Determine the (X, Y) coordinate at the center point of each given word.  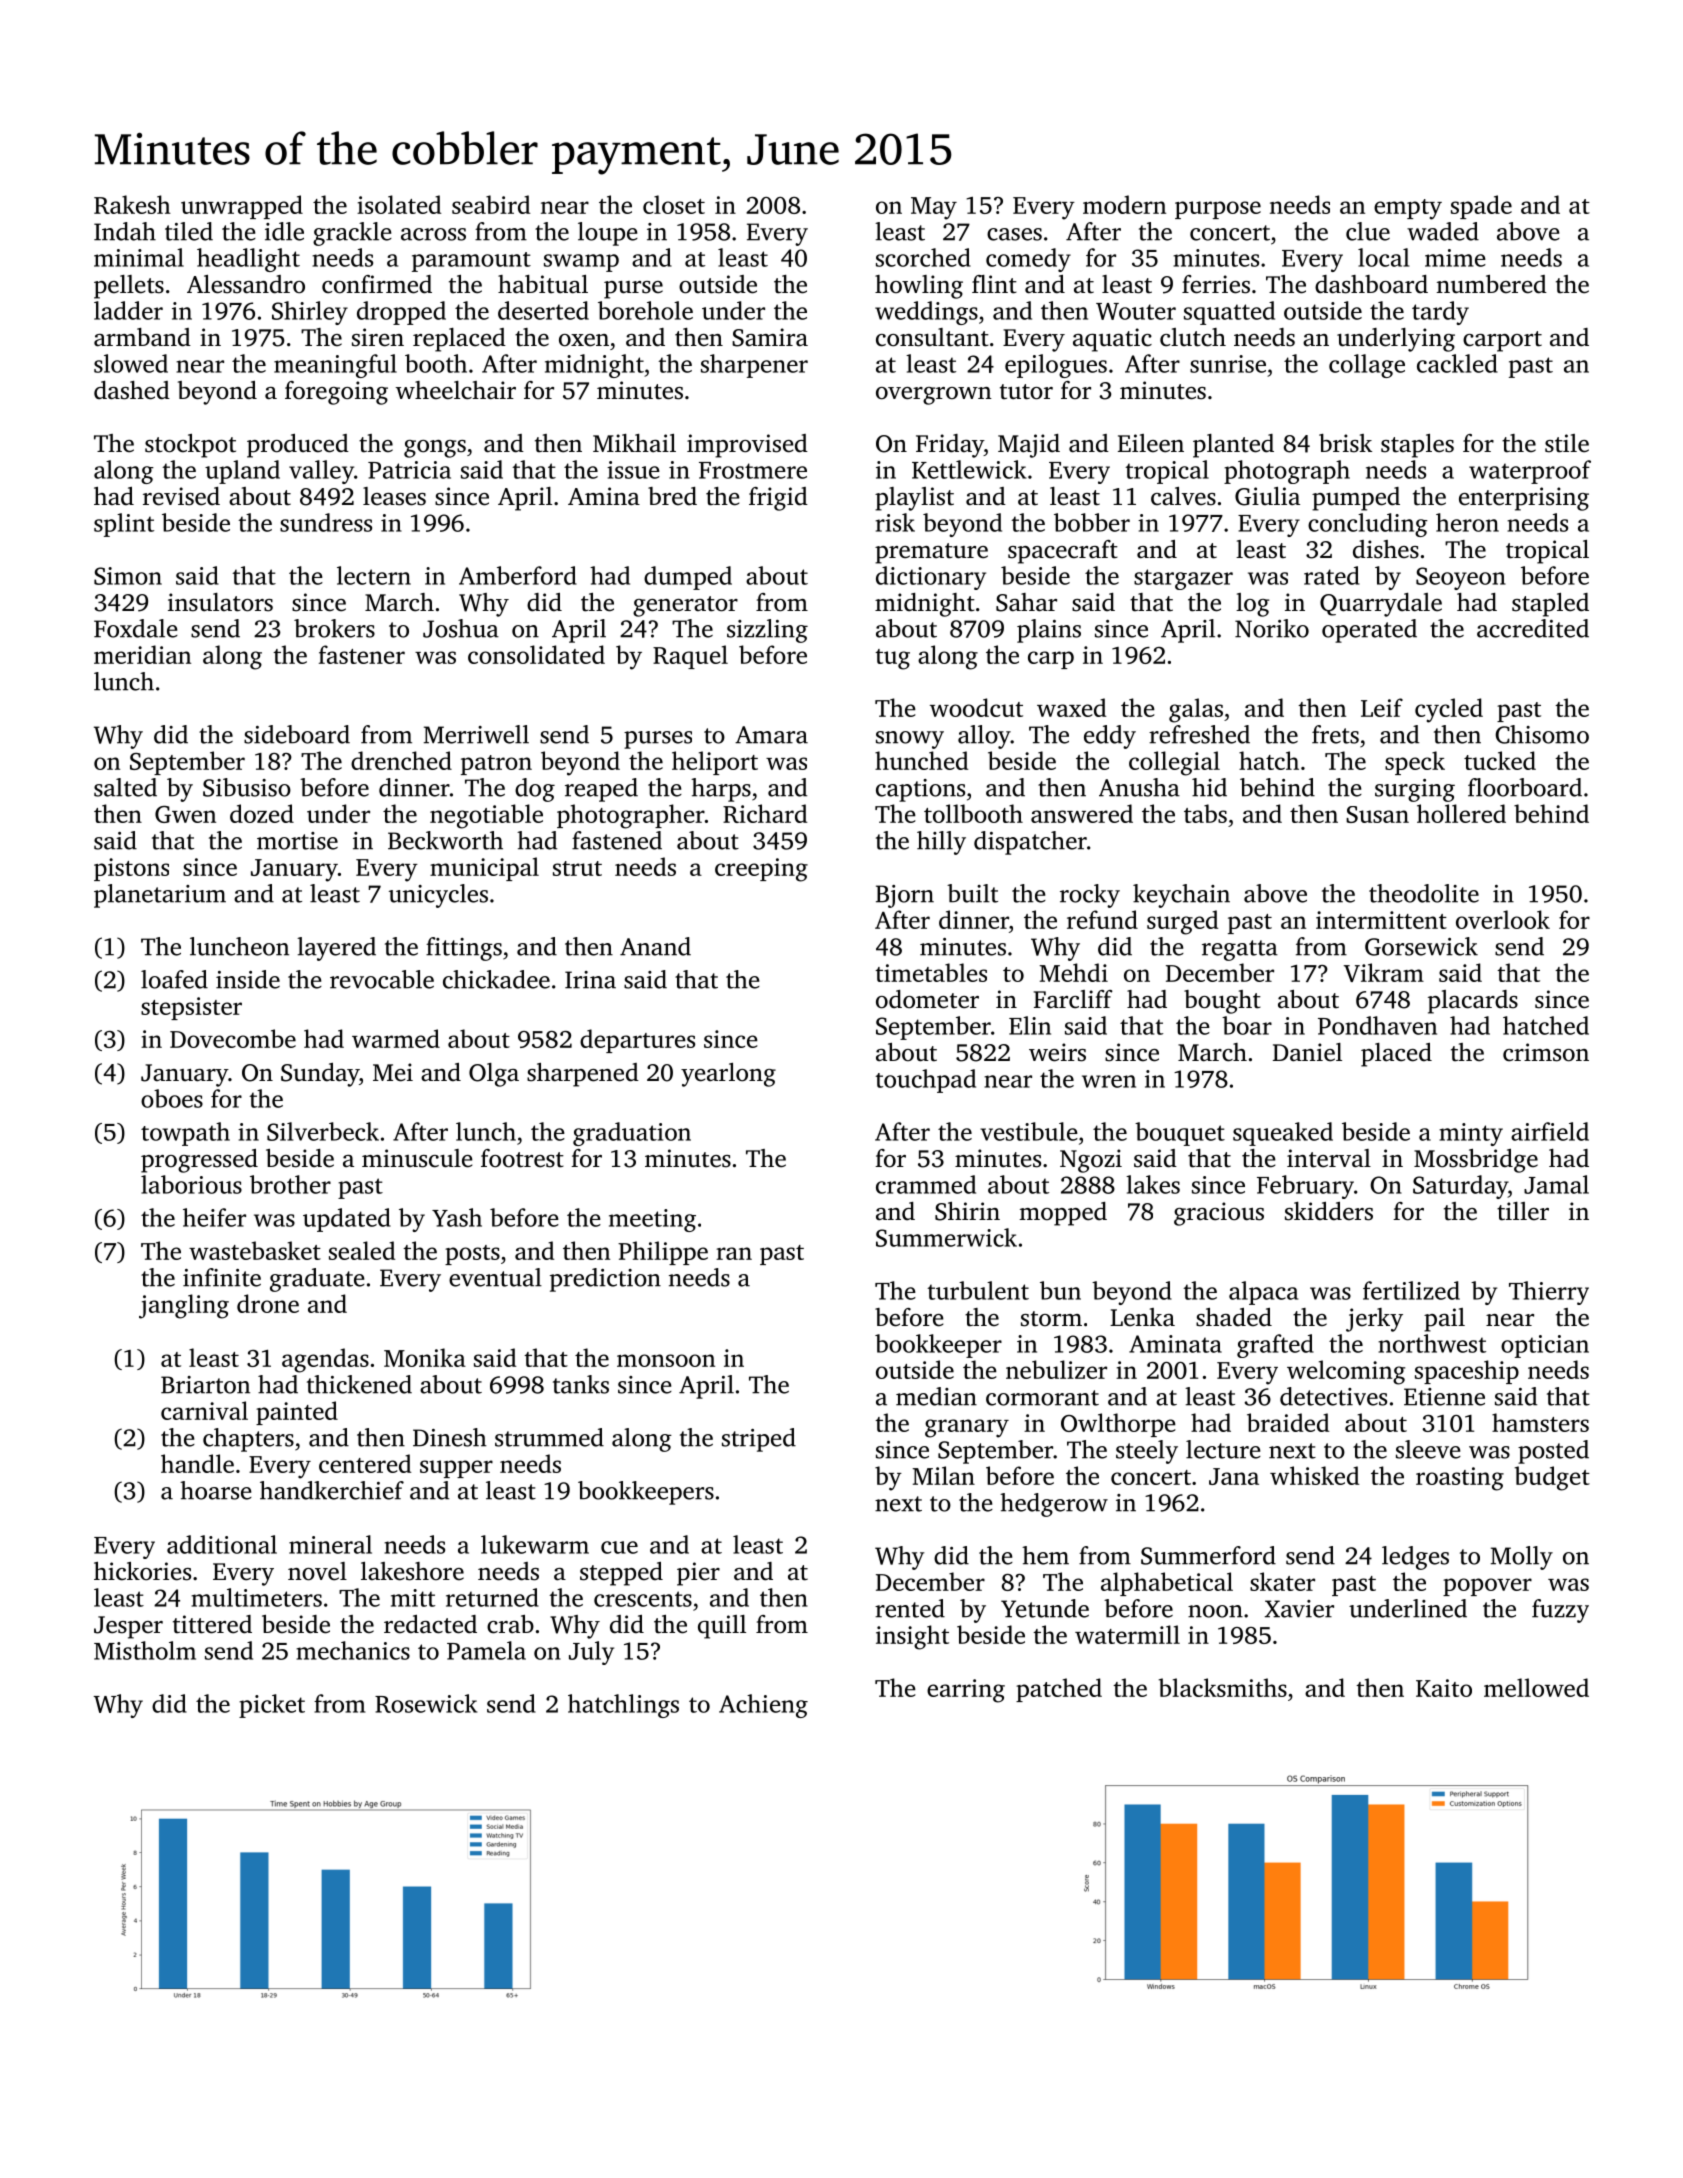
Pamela (486, 1650)
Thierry (1549, 1293)
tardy (1440, 313)
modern (1124, 204)
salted (125, 787)
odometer (927, 999)
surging (1415, 790)
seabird (491, 204)
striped (759, 1440)
